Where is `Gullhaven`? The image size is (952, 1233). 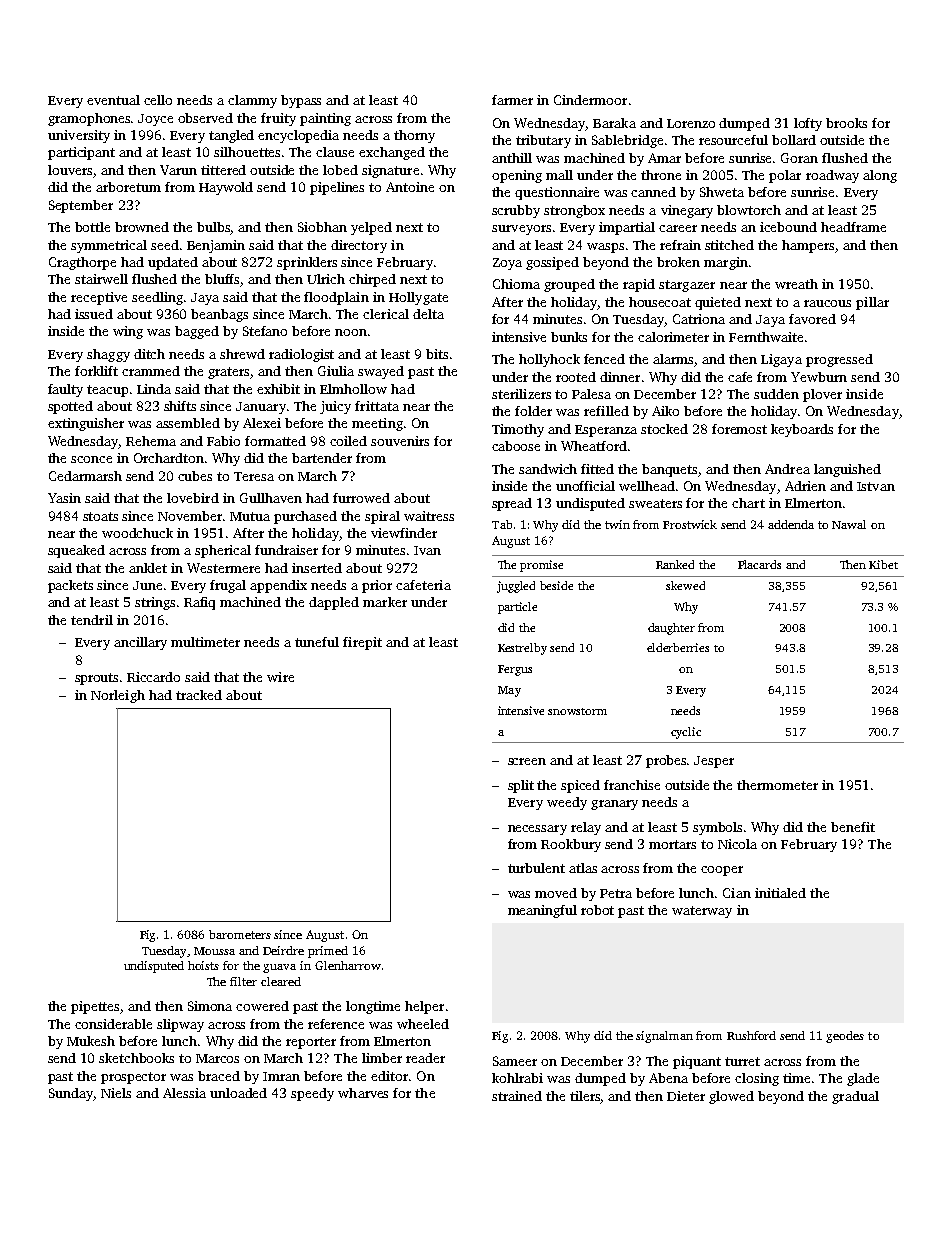
Gullhaven is located at coordinates (271, 498).
